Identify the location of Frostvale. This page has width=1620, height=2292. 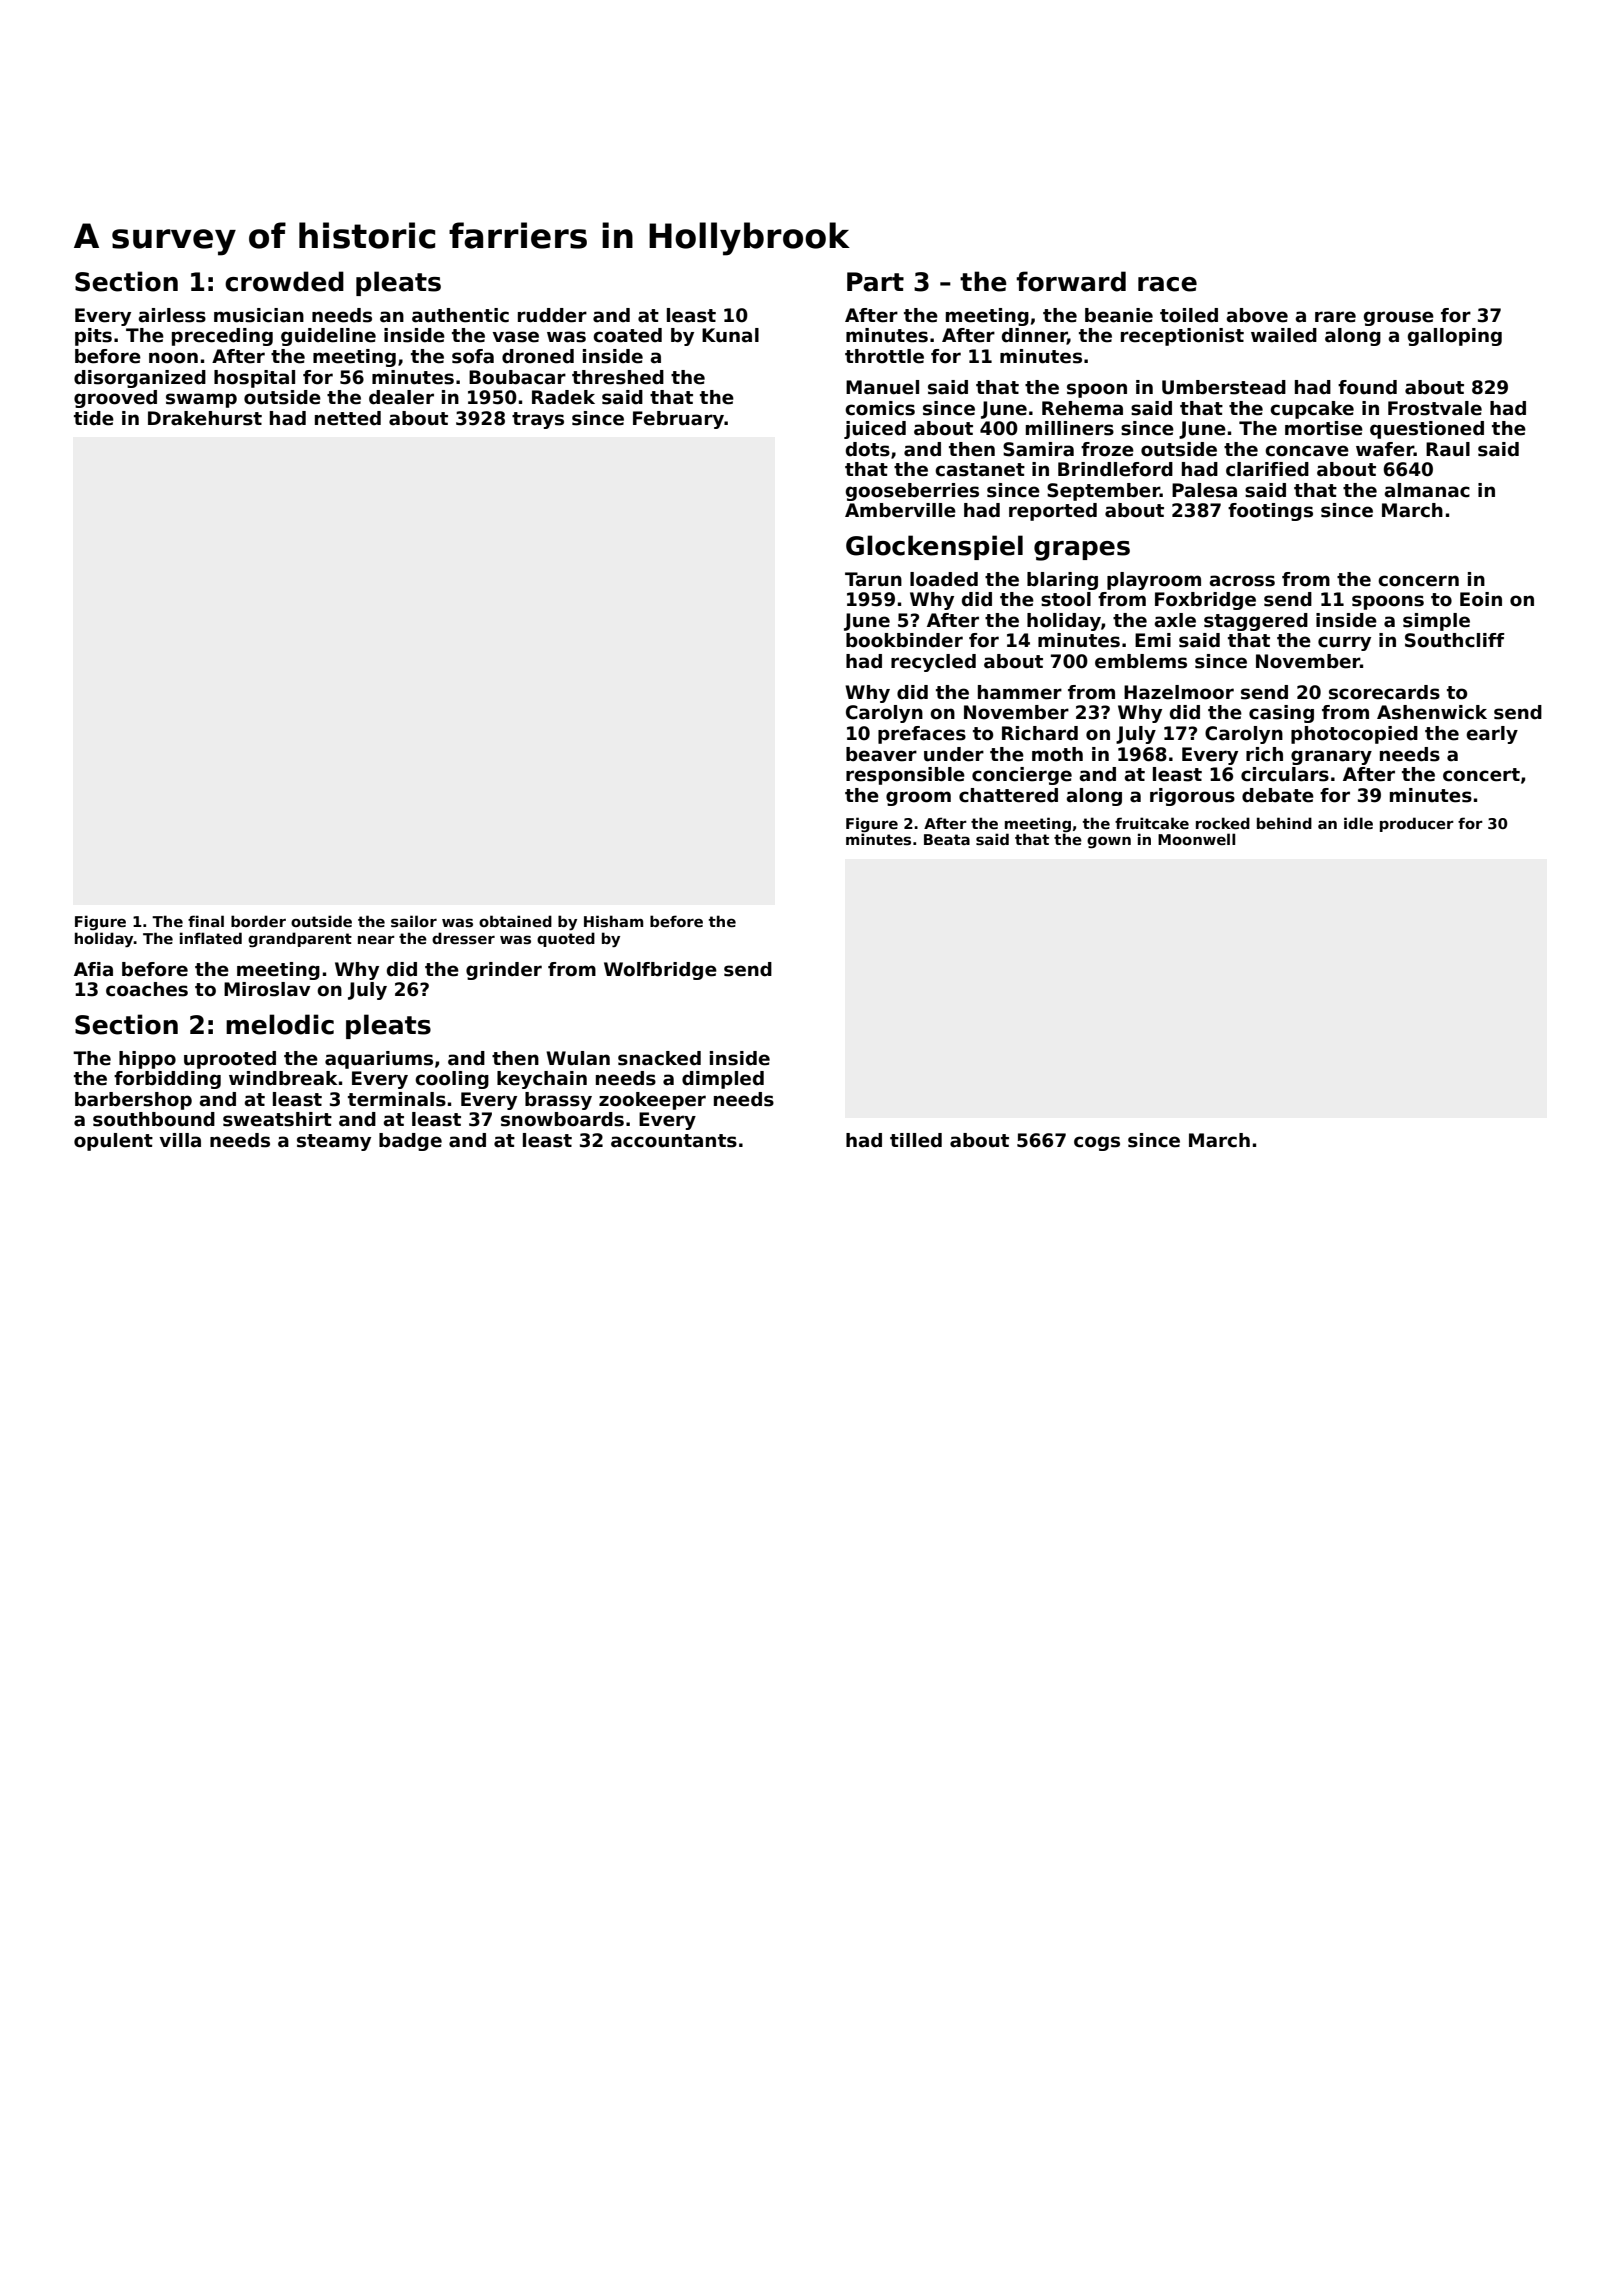
(1435, 408).
